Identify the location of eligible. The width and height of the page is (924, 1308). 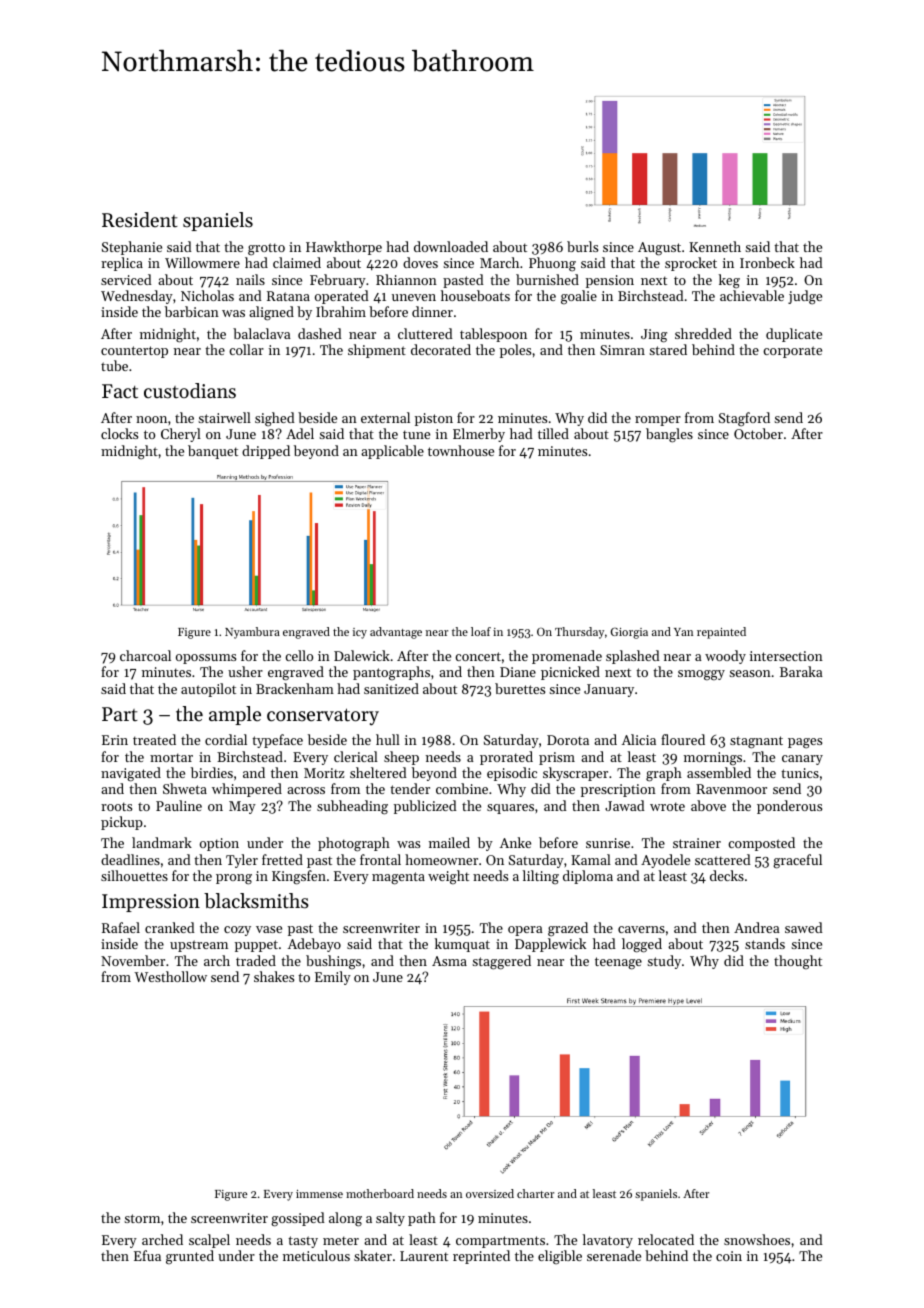
(560, 1257).
